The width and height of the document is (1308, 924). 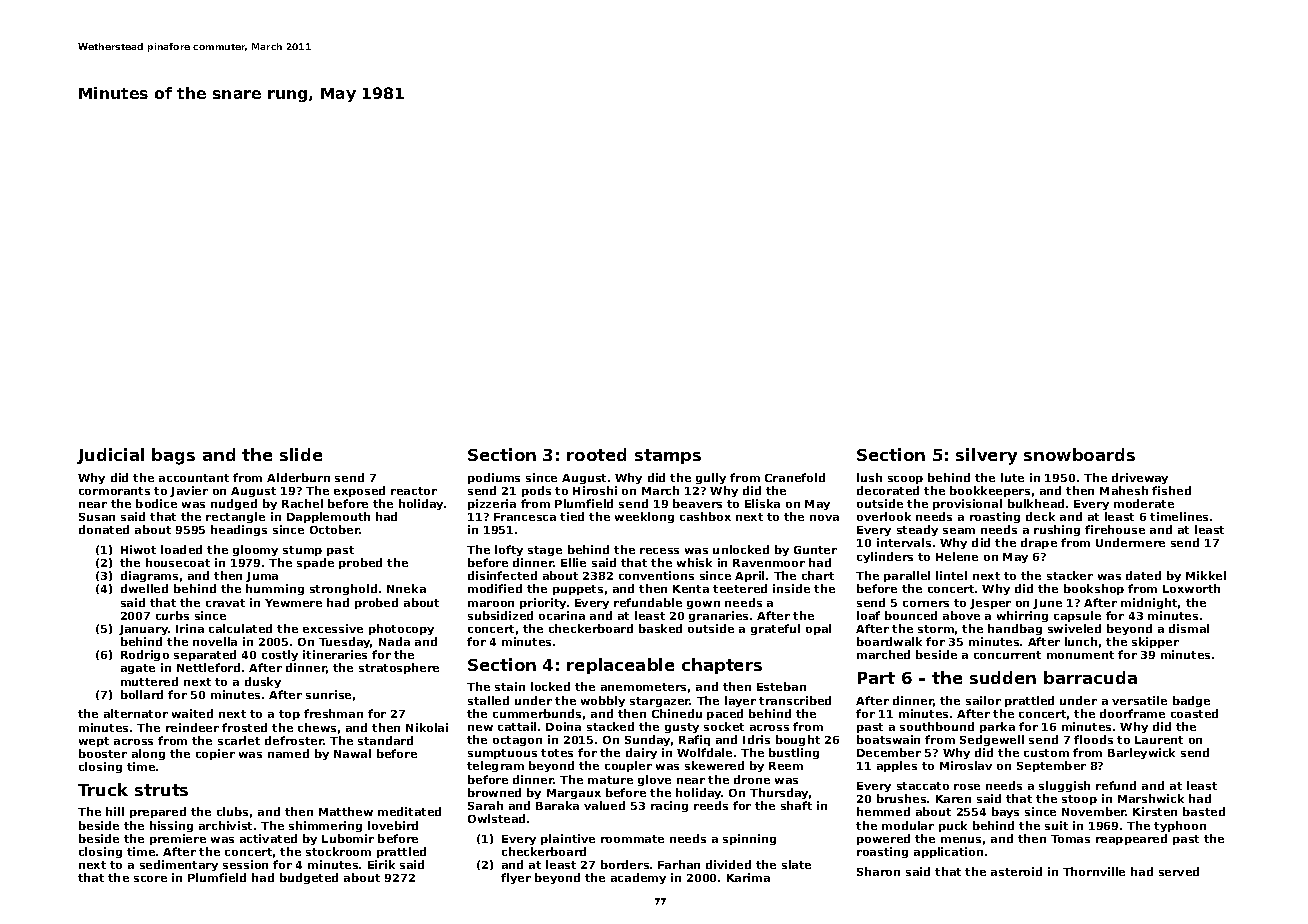 What do you see at coordinates (301, 454) in the document?
I see `slide` at bounding box center [301, 454].
